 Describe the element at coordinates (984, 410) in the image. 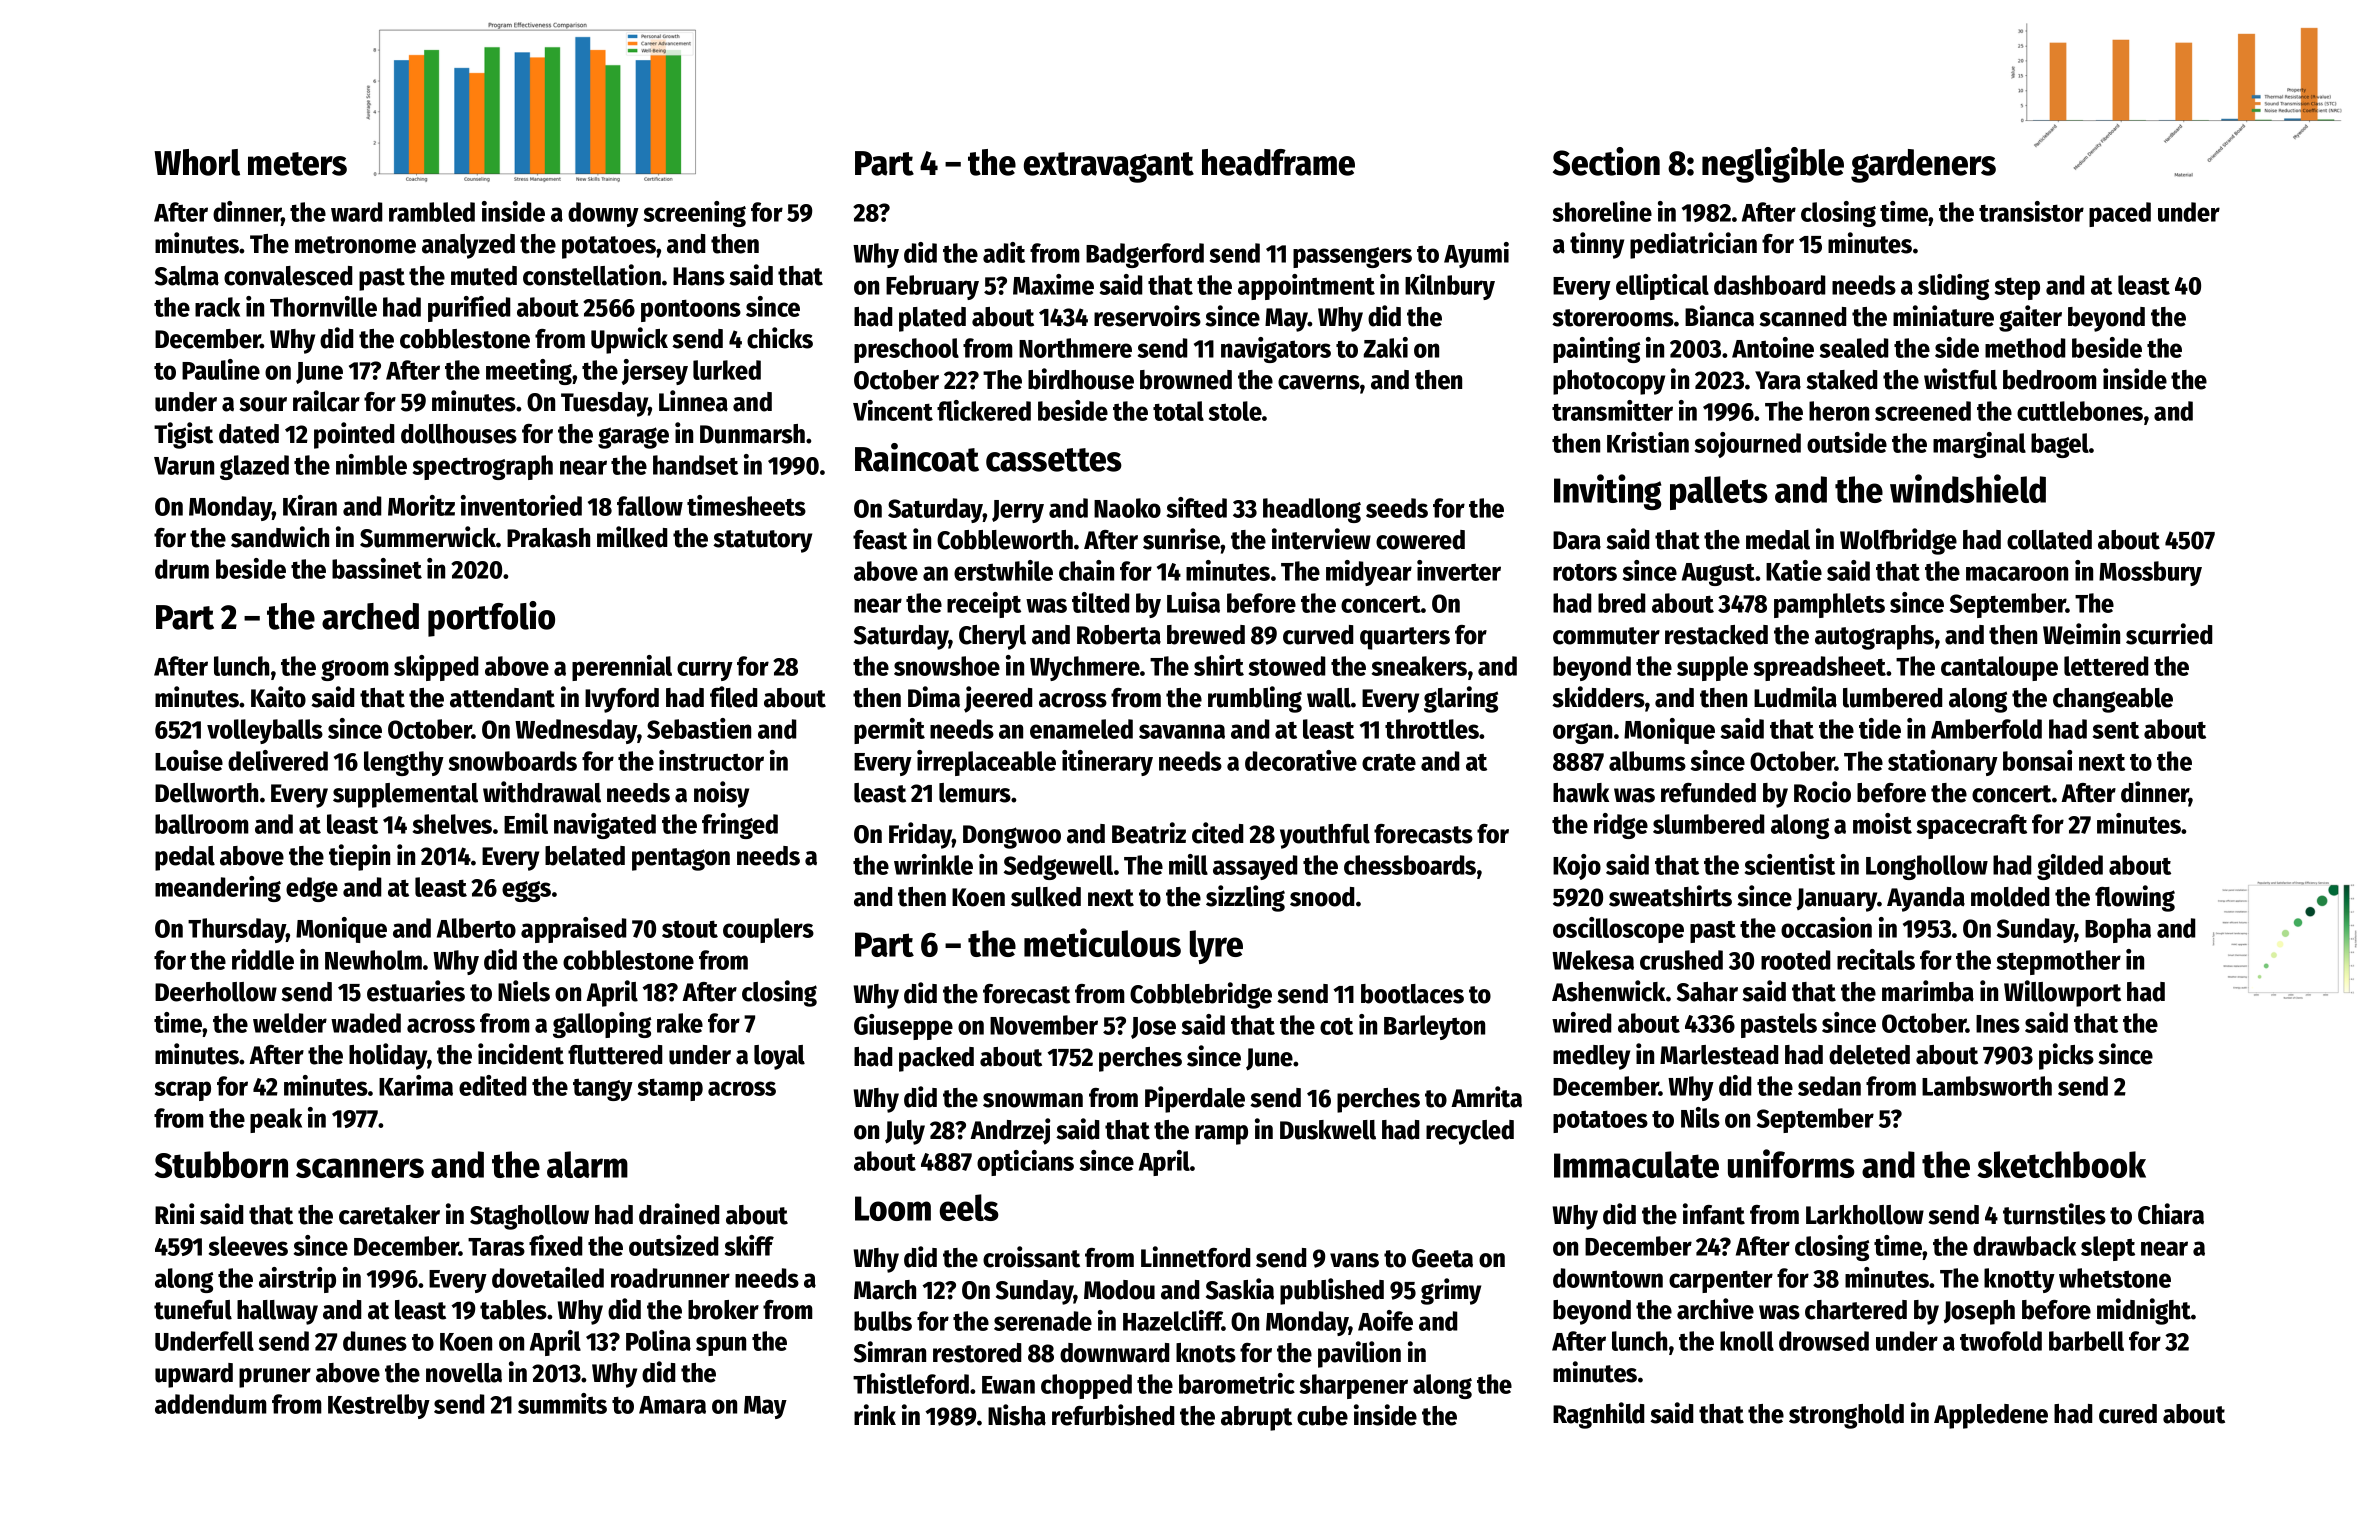

I see `flickered` at that location.
